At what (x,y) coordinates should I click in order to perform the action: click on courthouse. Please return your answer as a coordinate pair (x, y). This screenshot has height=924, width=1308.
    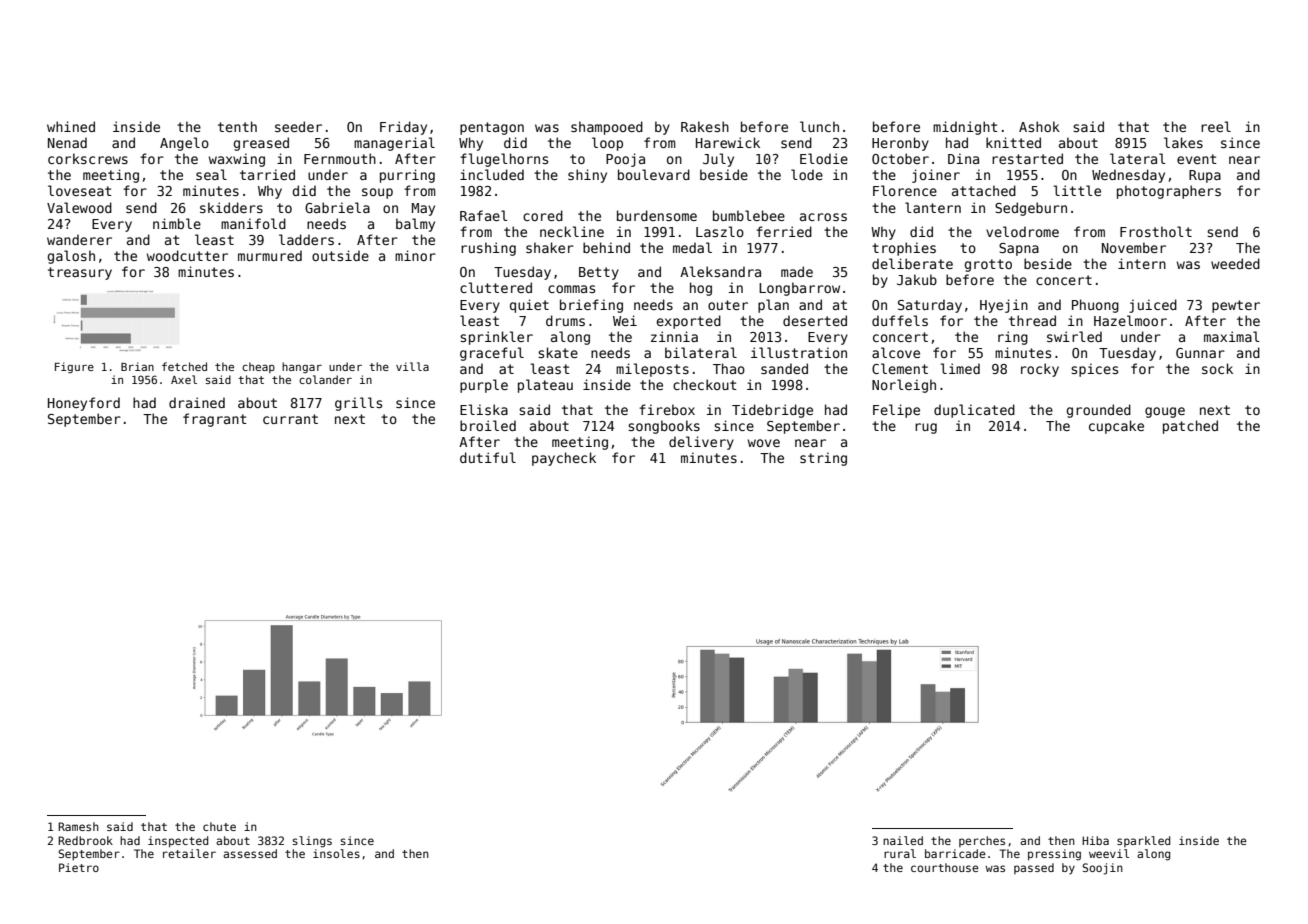
    Looking at the image, I should click on (945, 867).
